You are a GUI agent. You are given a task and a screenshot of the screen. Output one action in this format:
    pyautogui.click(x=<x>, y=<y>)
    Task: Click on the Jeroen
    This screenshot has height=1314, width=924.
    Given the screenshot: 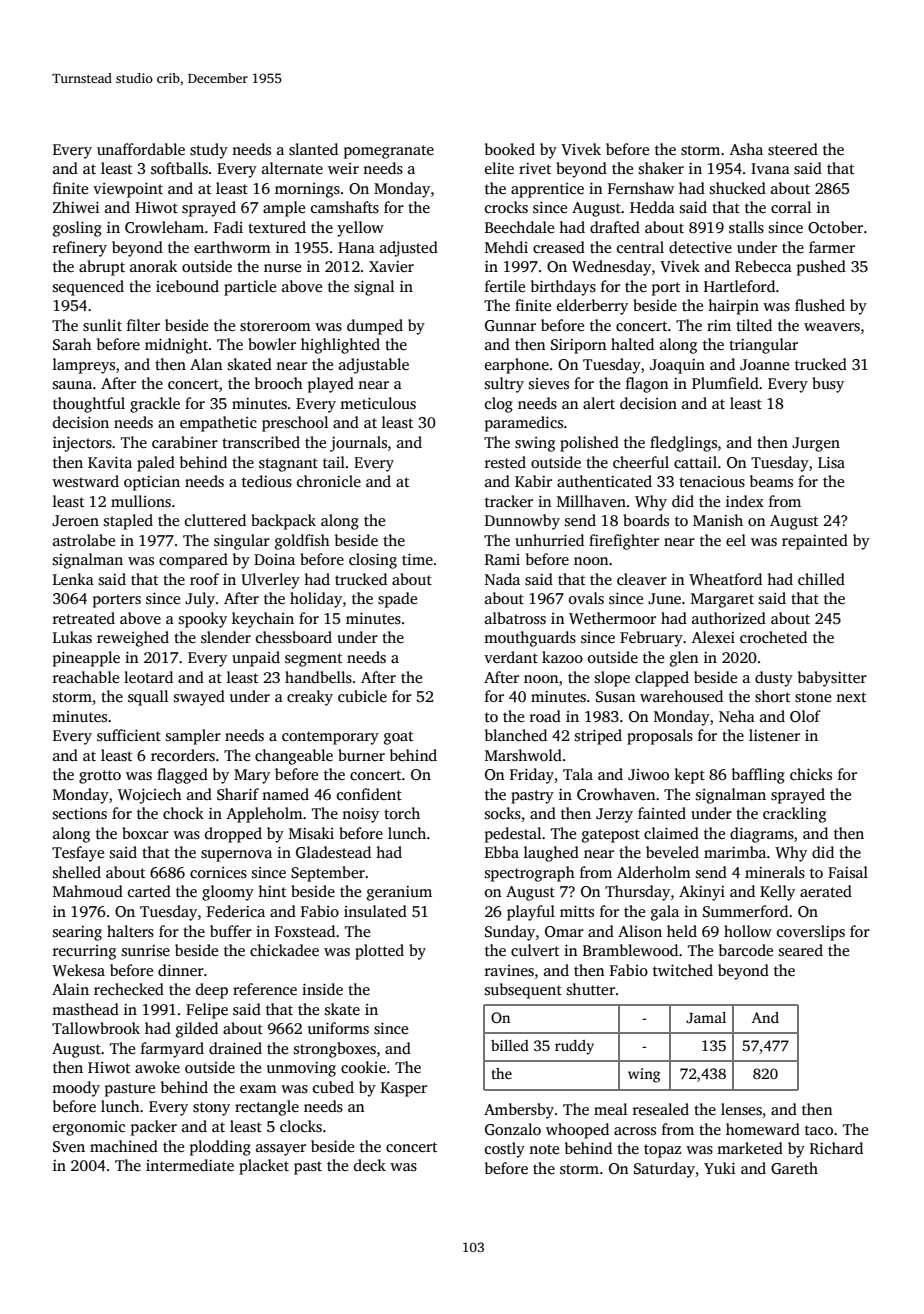 What is the action you would take?
    pyautogui.click(x=75, y=520)
